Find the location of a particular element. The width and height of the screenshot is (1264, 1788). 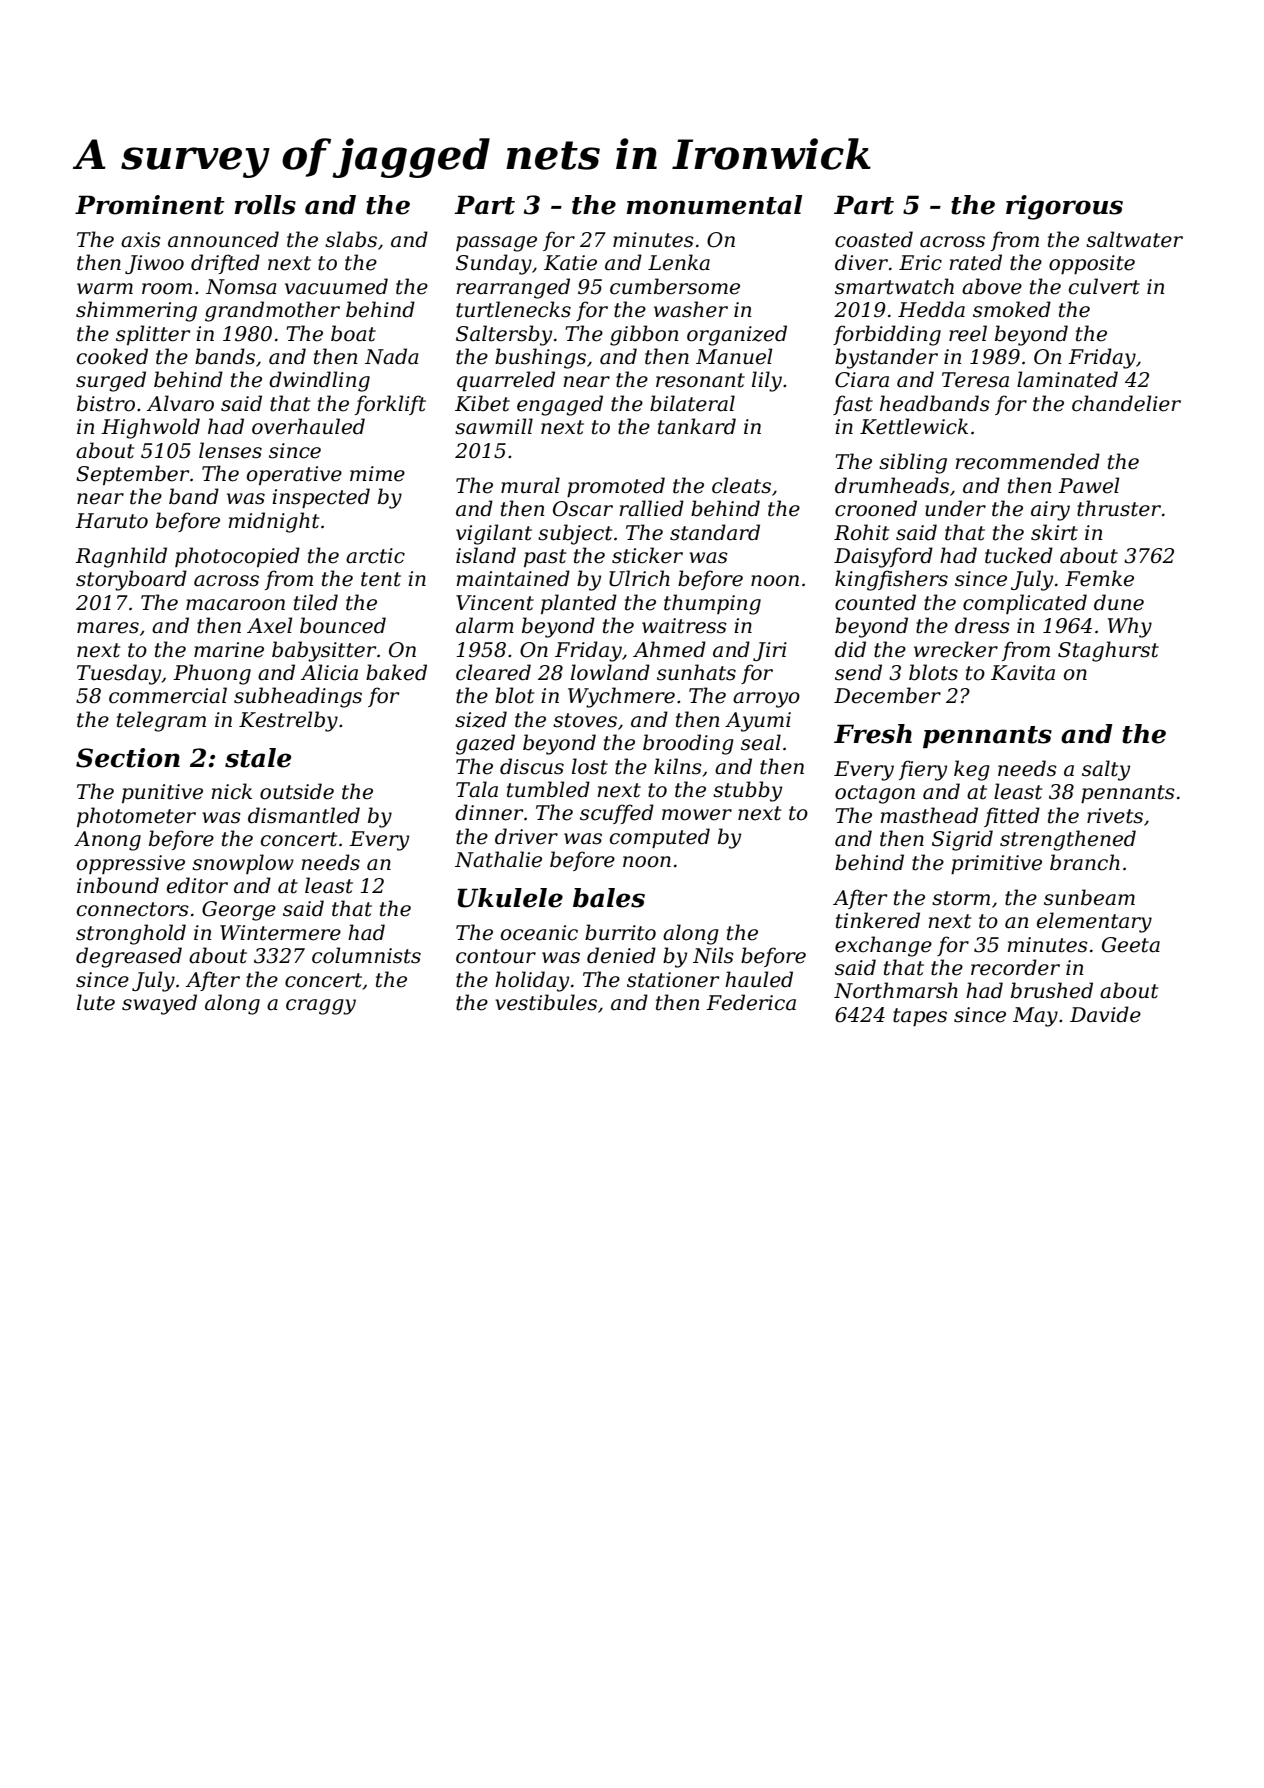

mares is located at coordinates (108, 628).
